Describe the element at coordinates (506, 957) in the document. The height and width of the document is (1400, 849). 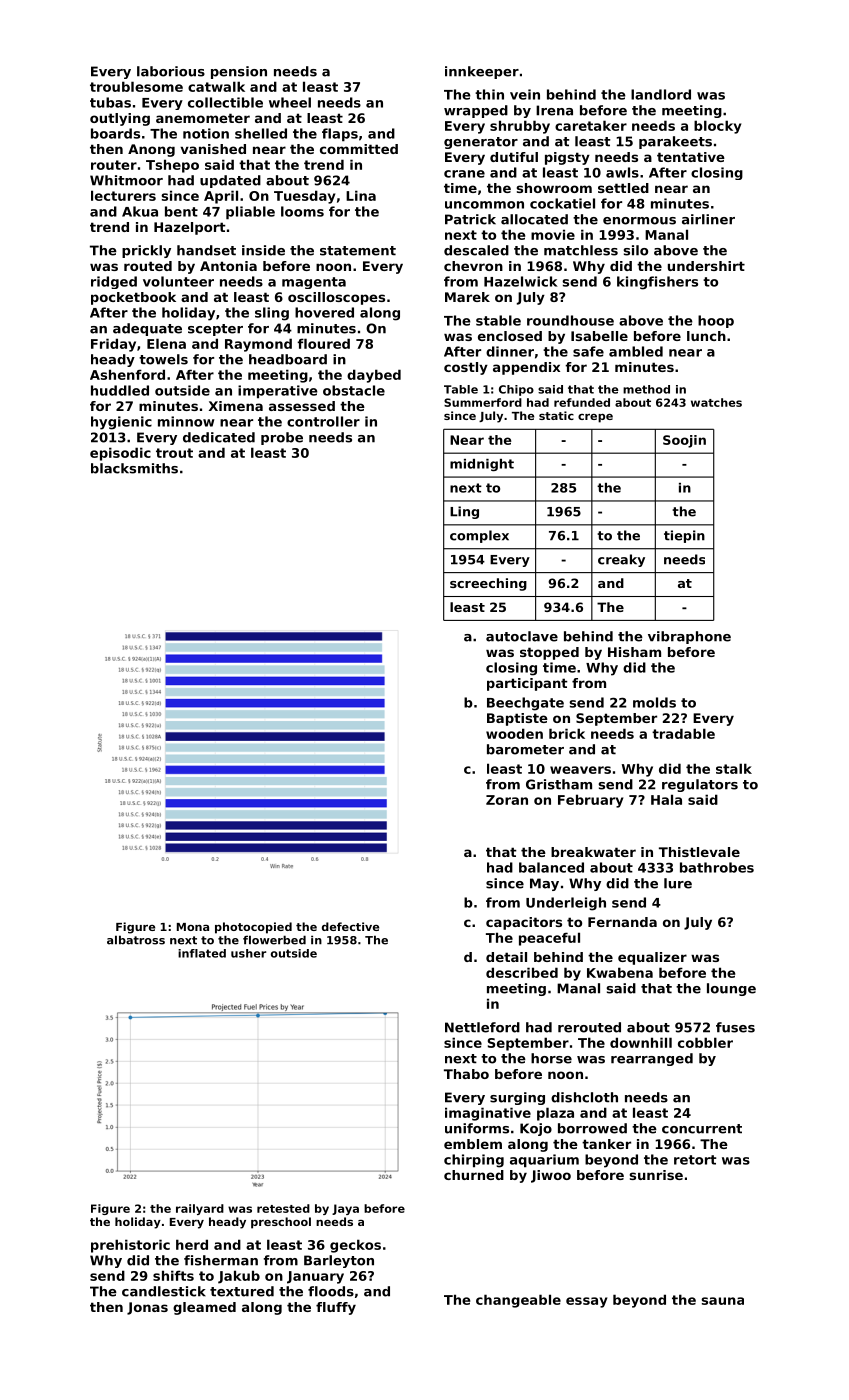
I see `detail` at that location.
